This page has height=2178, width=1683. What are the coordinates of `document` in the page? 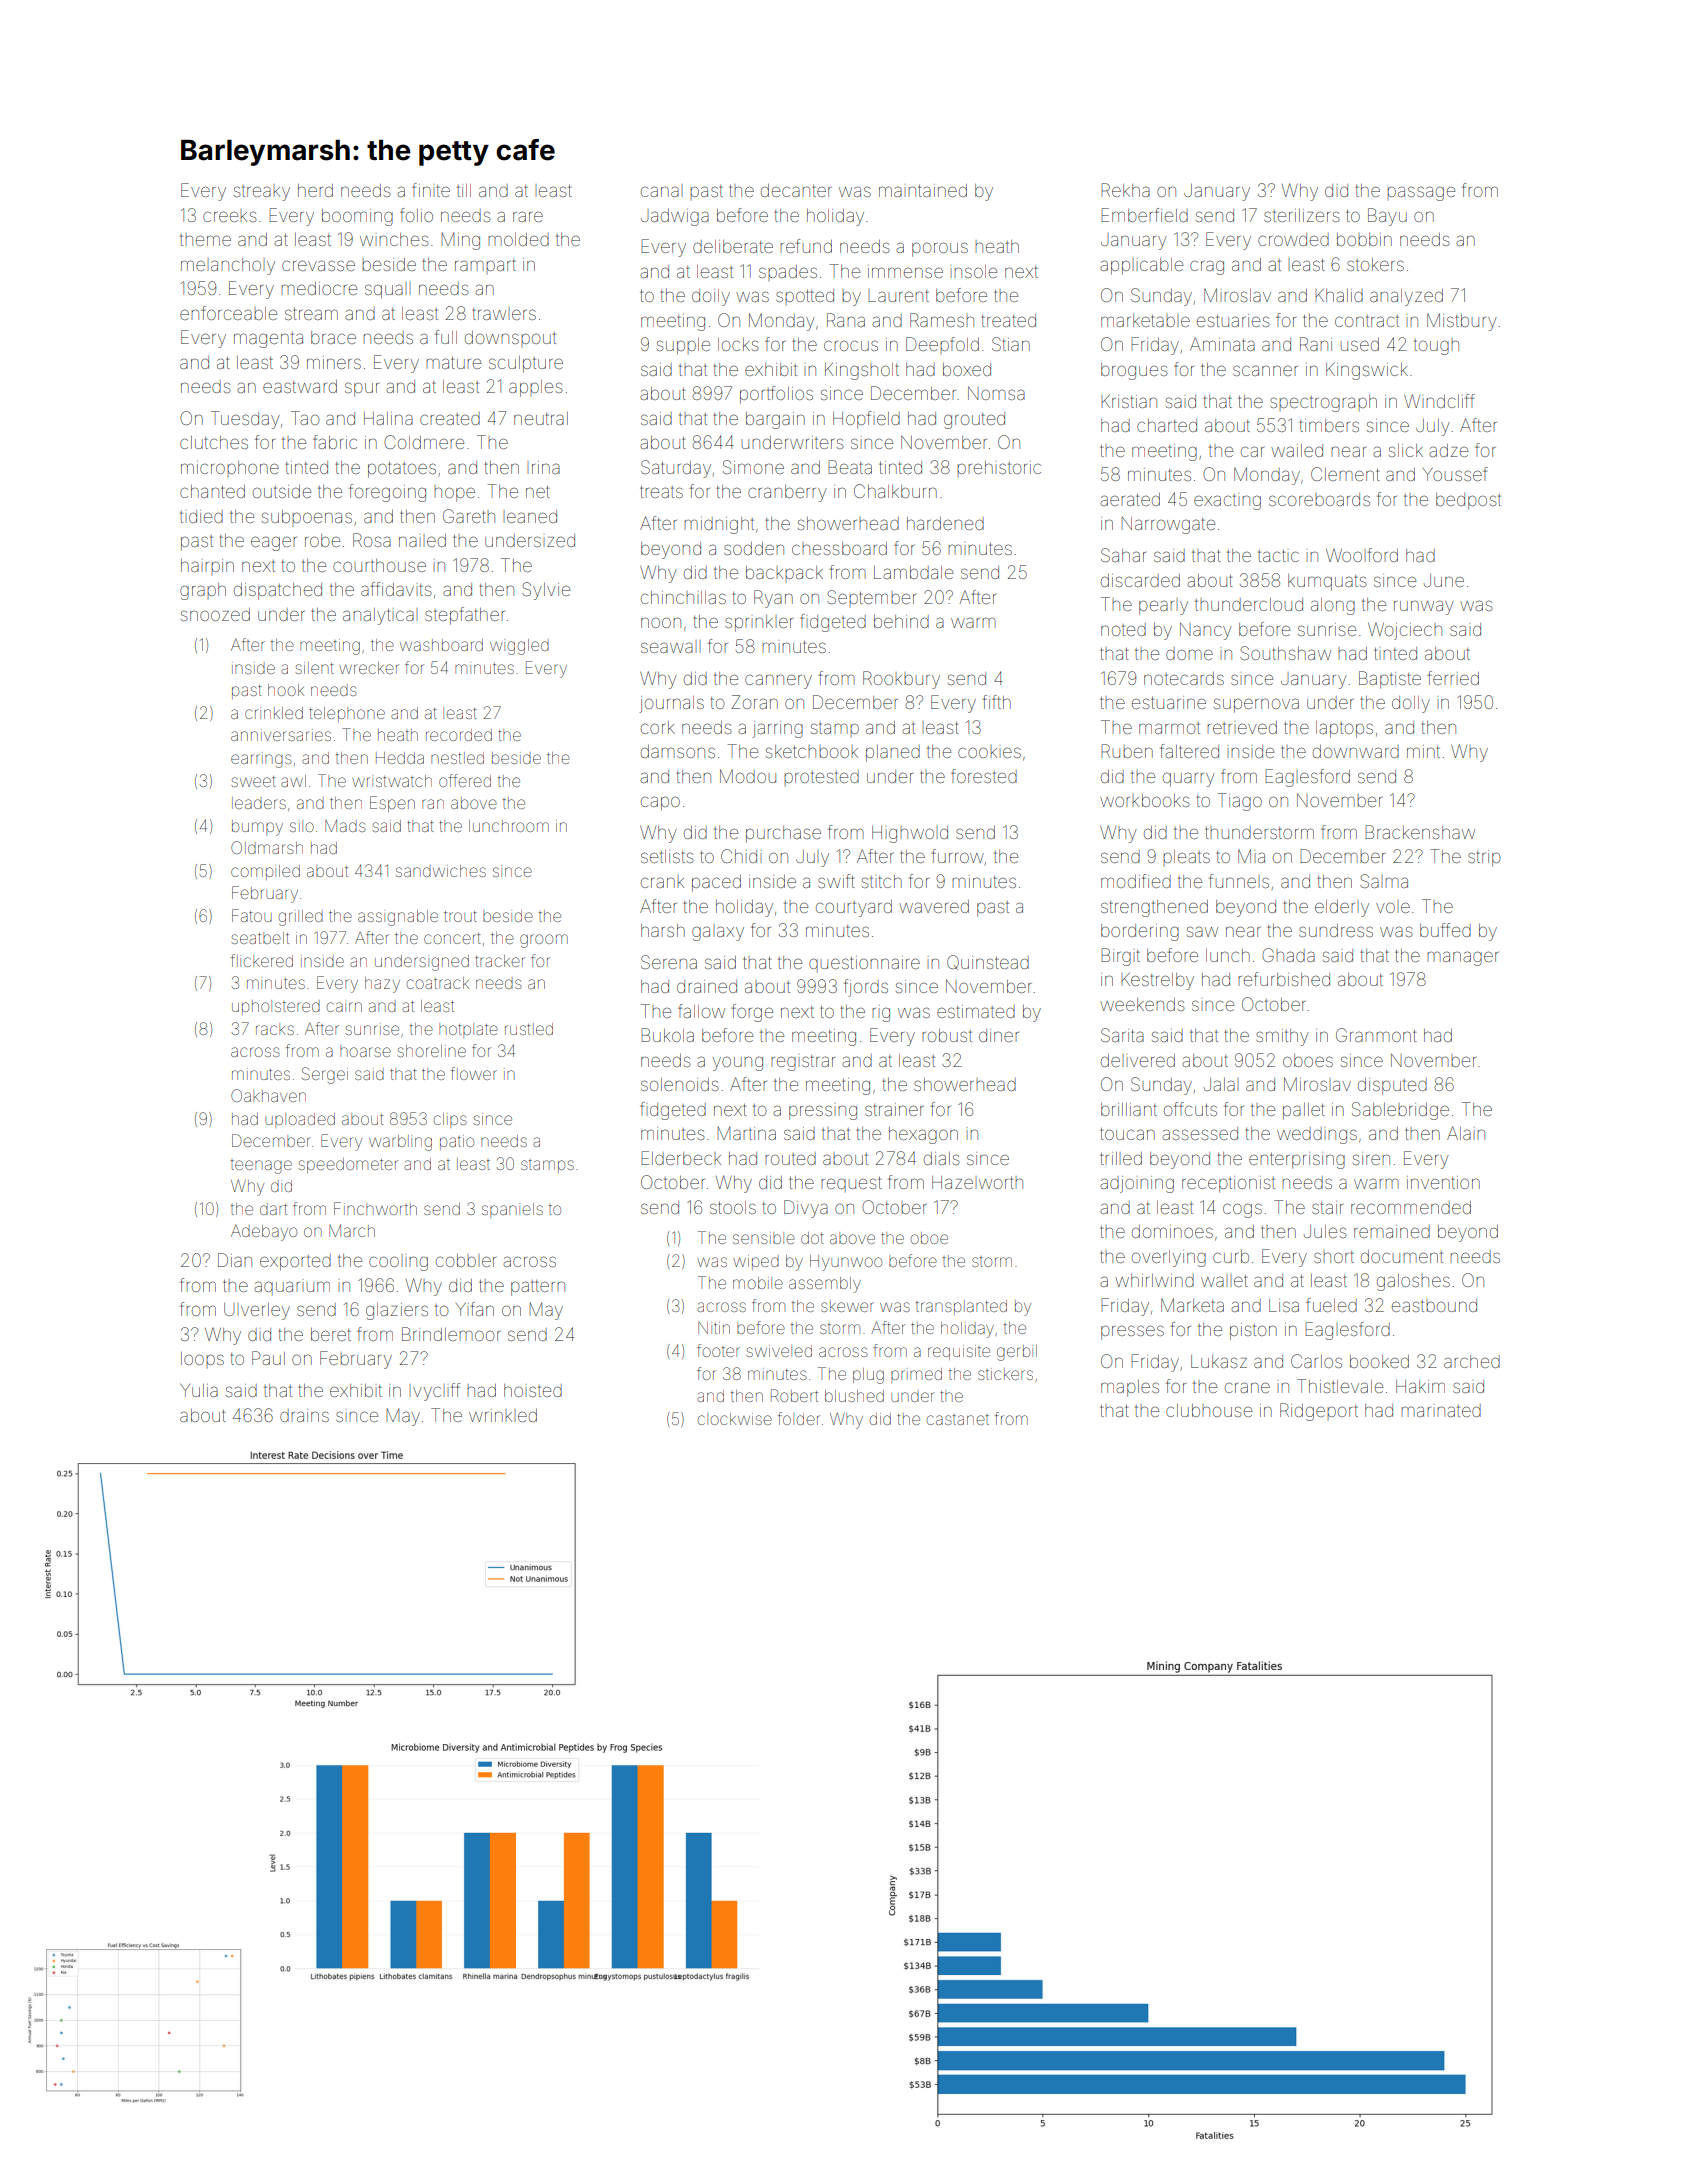 It's located at (1402, 1256).
